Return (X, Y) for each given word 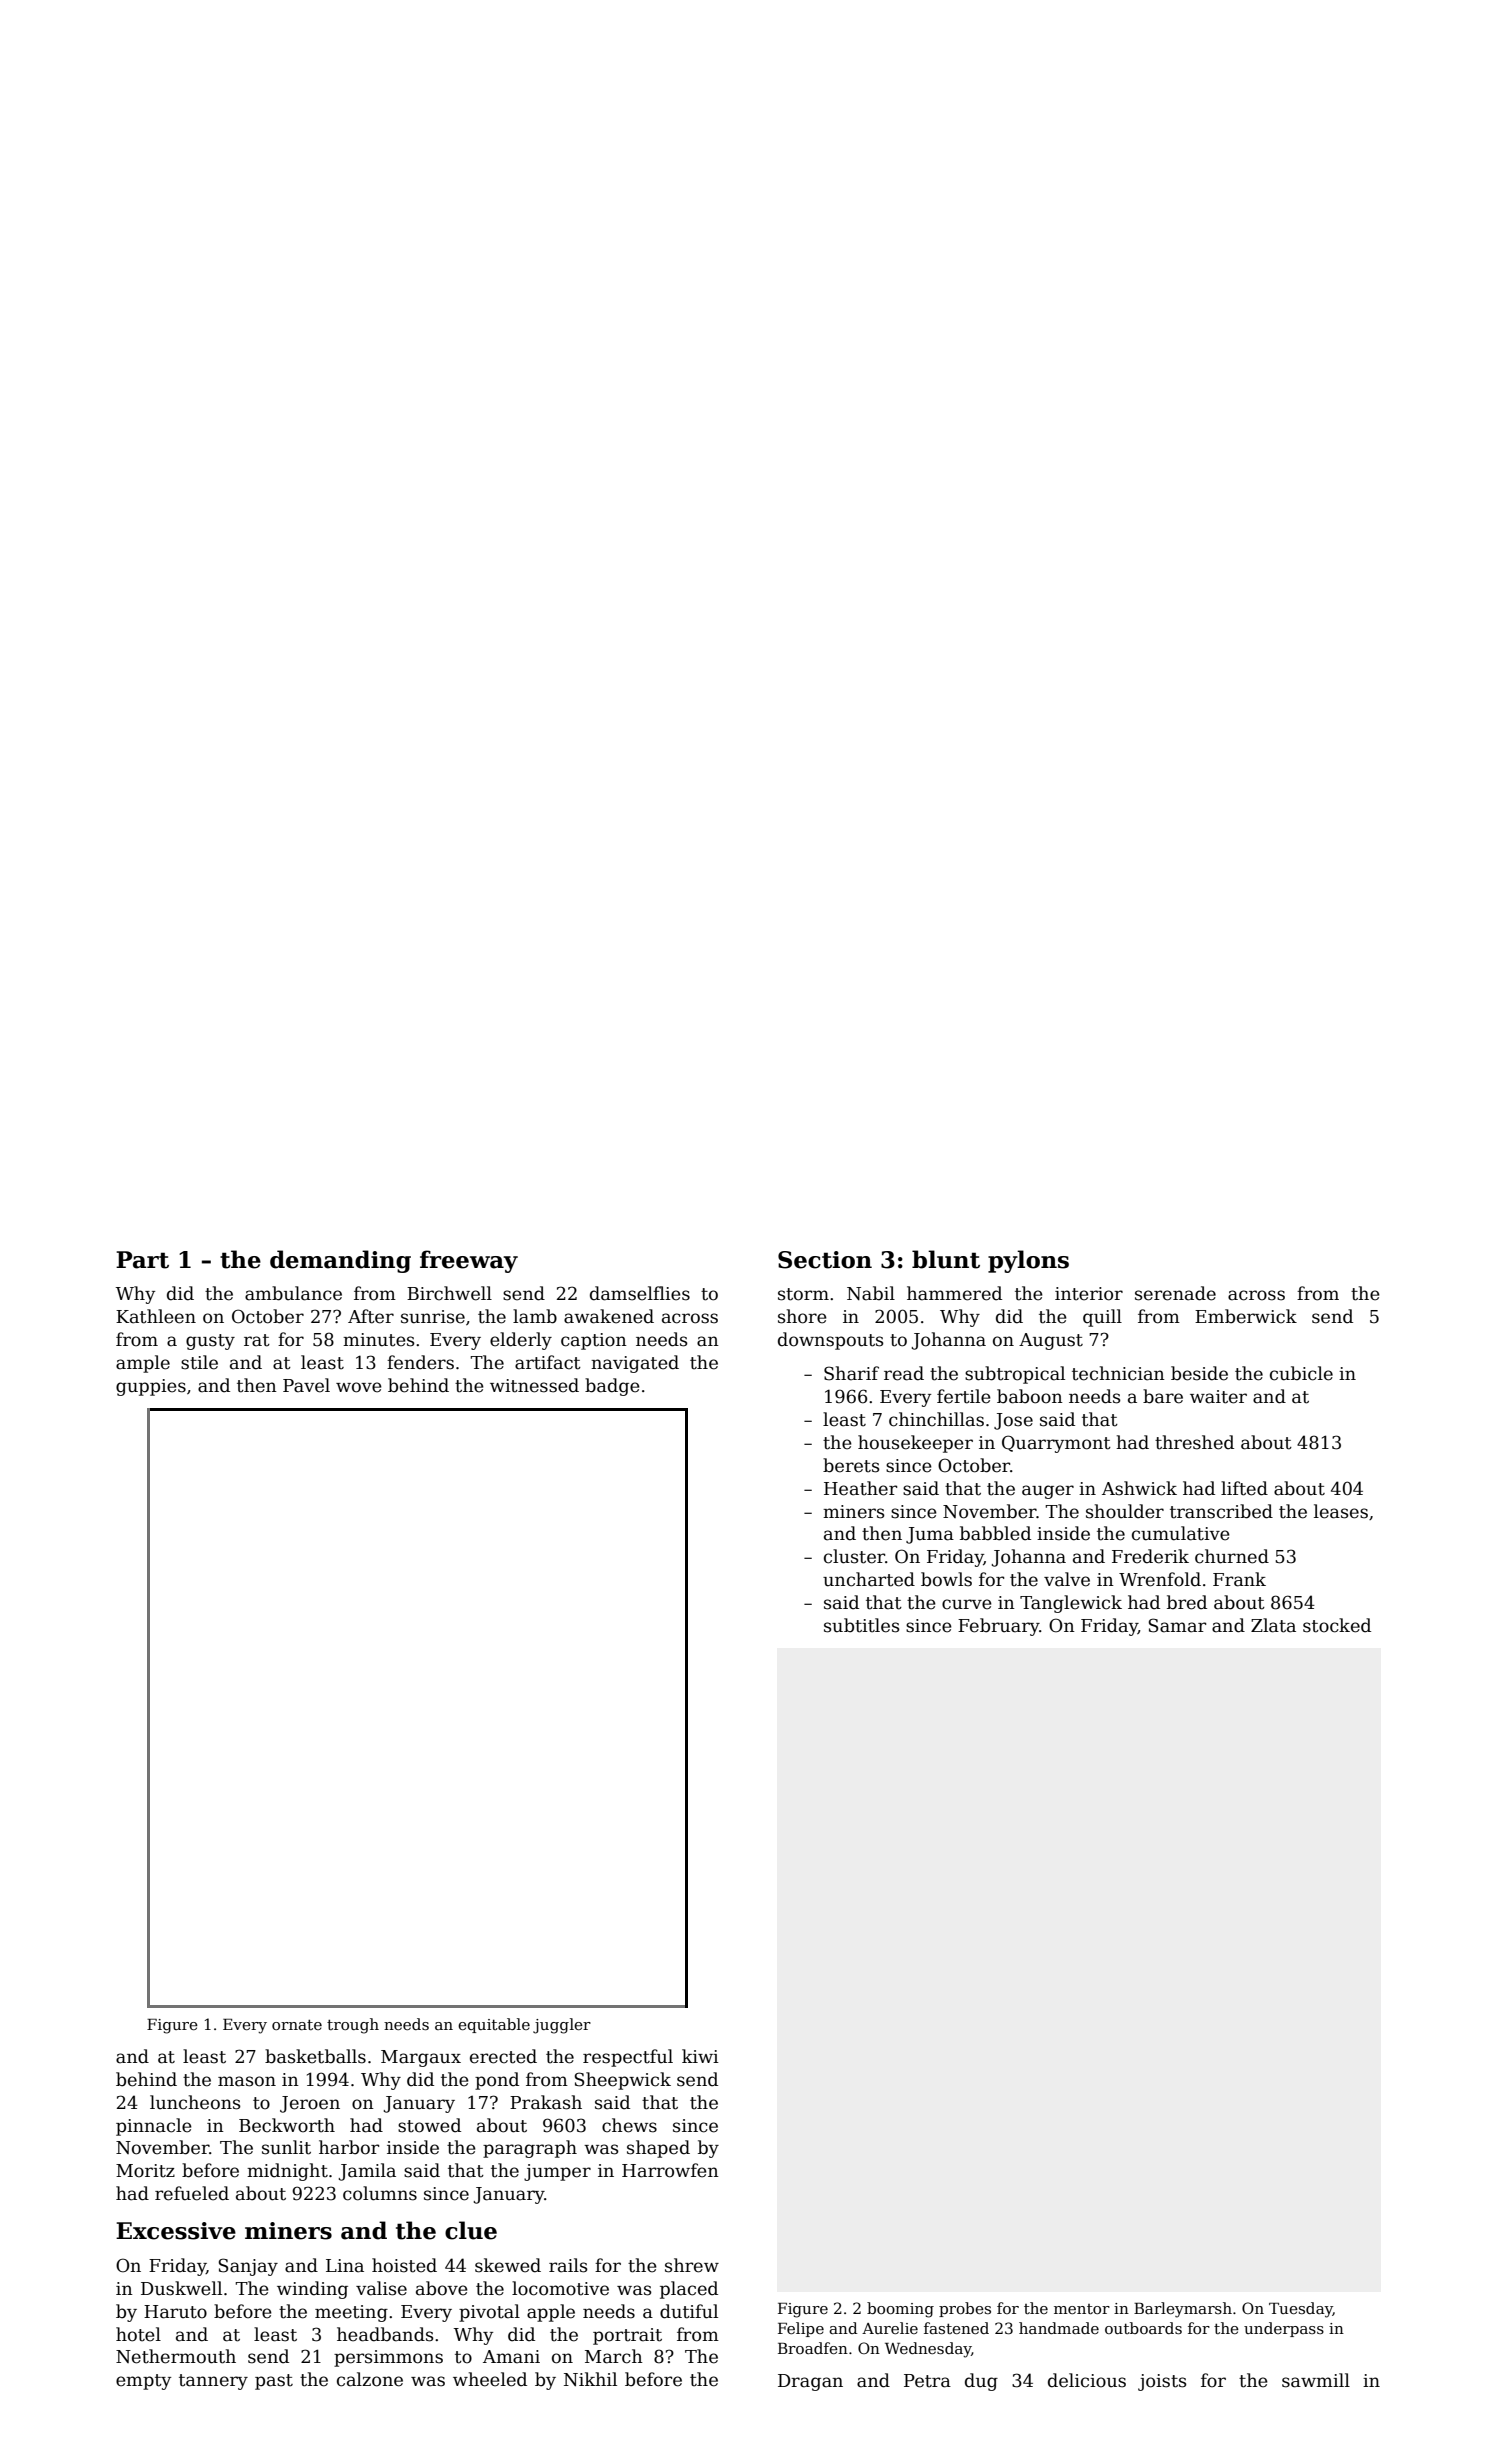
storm (803, 1294)
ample (143, 1364)
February (999, 1627)
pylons (1028, 1261)
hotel (138, 2334)
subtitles (862, 1625)
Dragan (810, 2382)
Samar (1177, 1625)
